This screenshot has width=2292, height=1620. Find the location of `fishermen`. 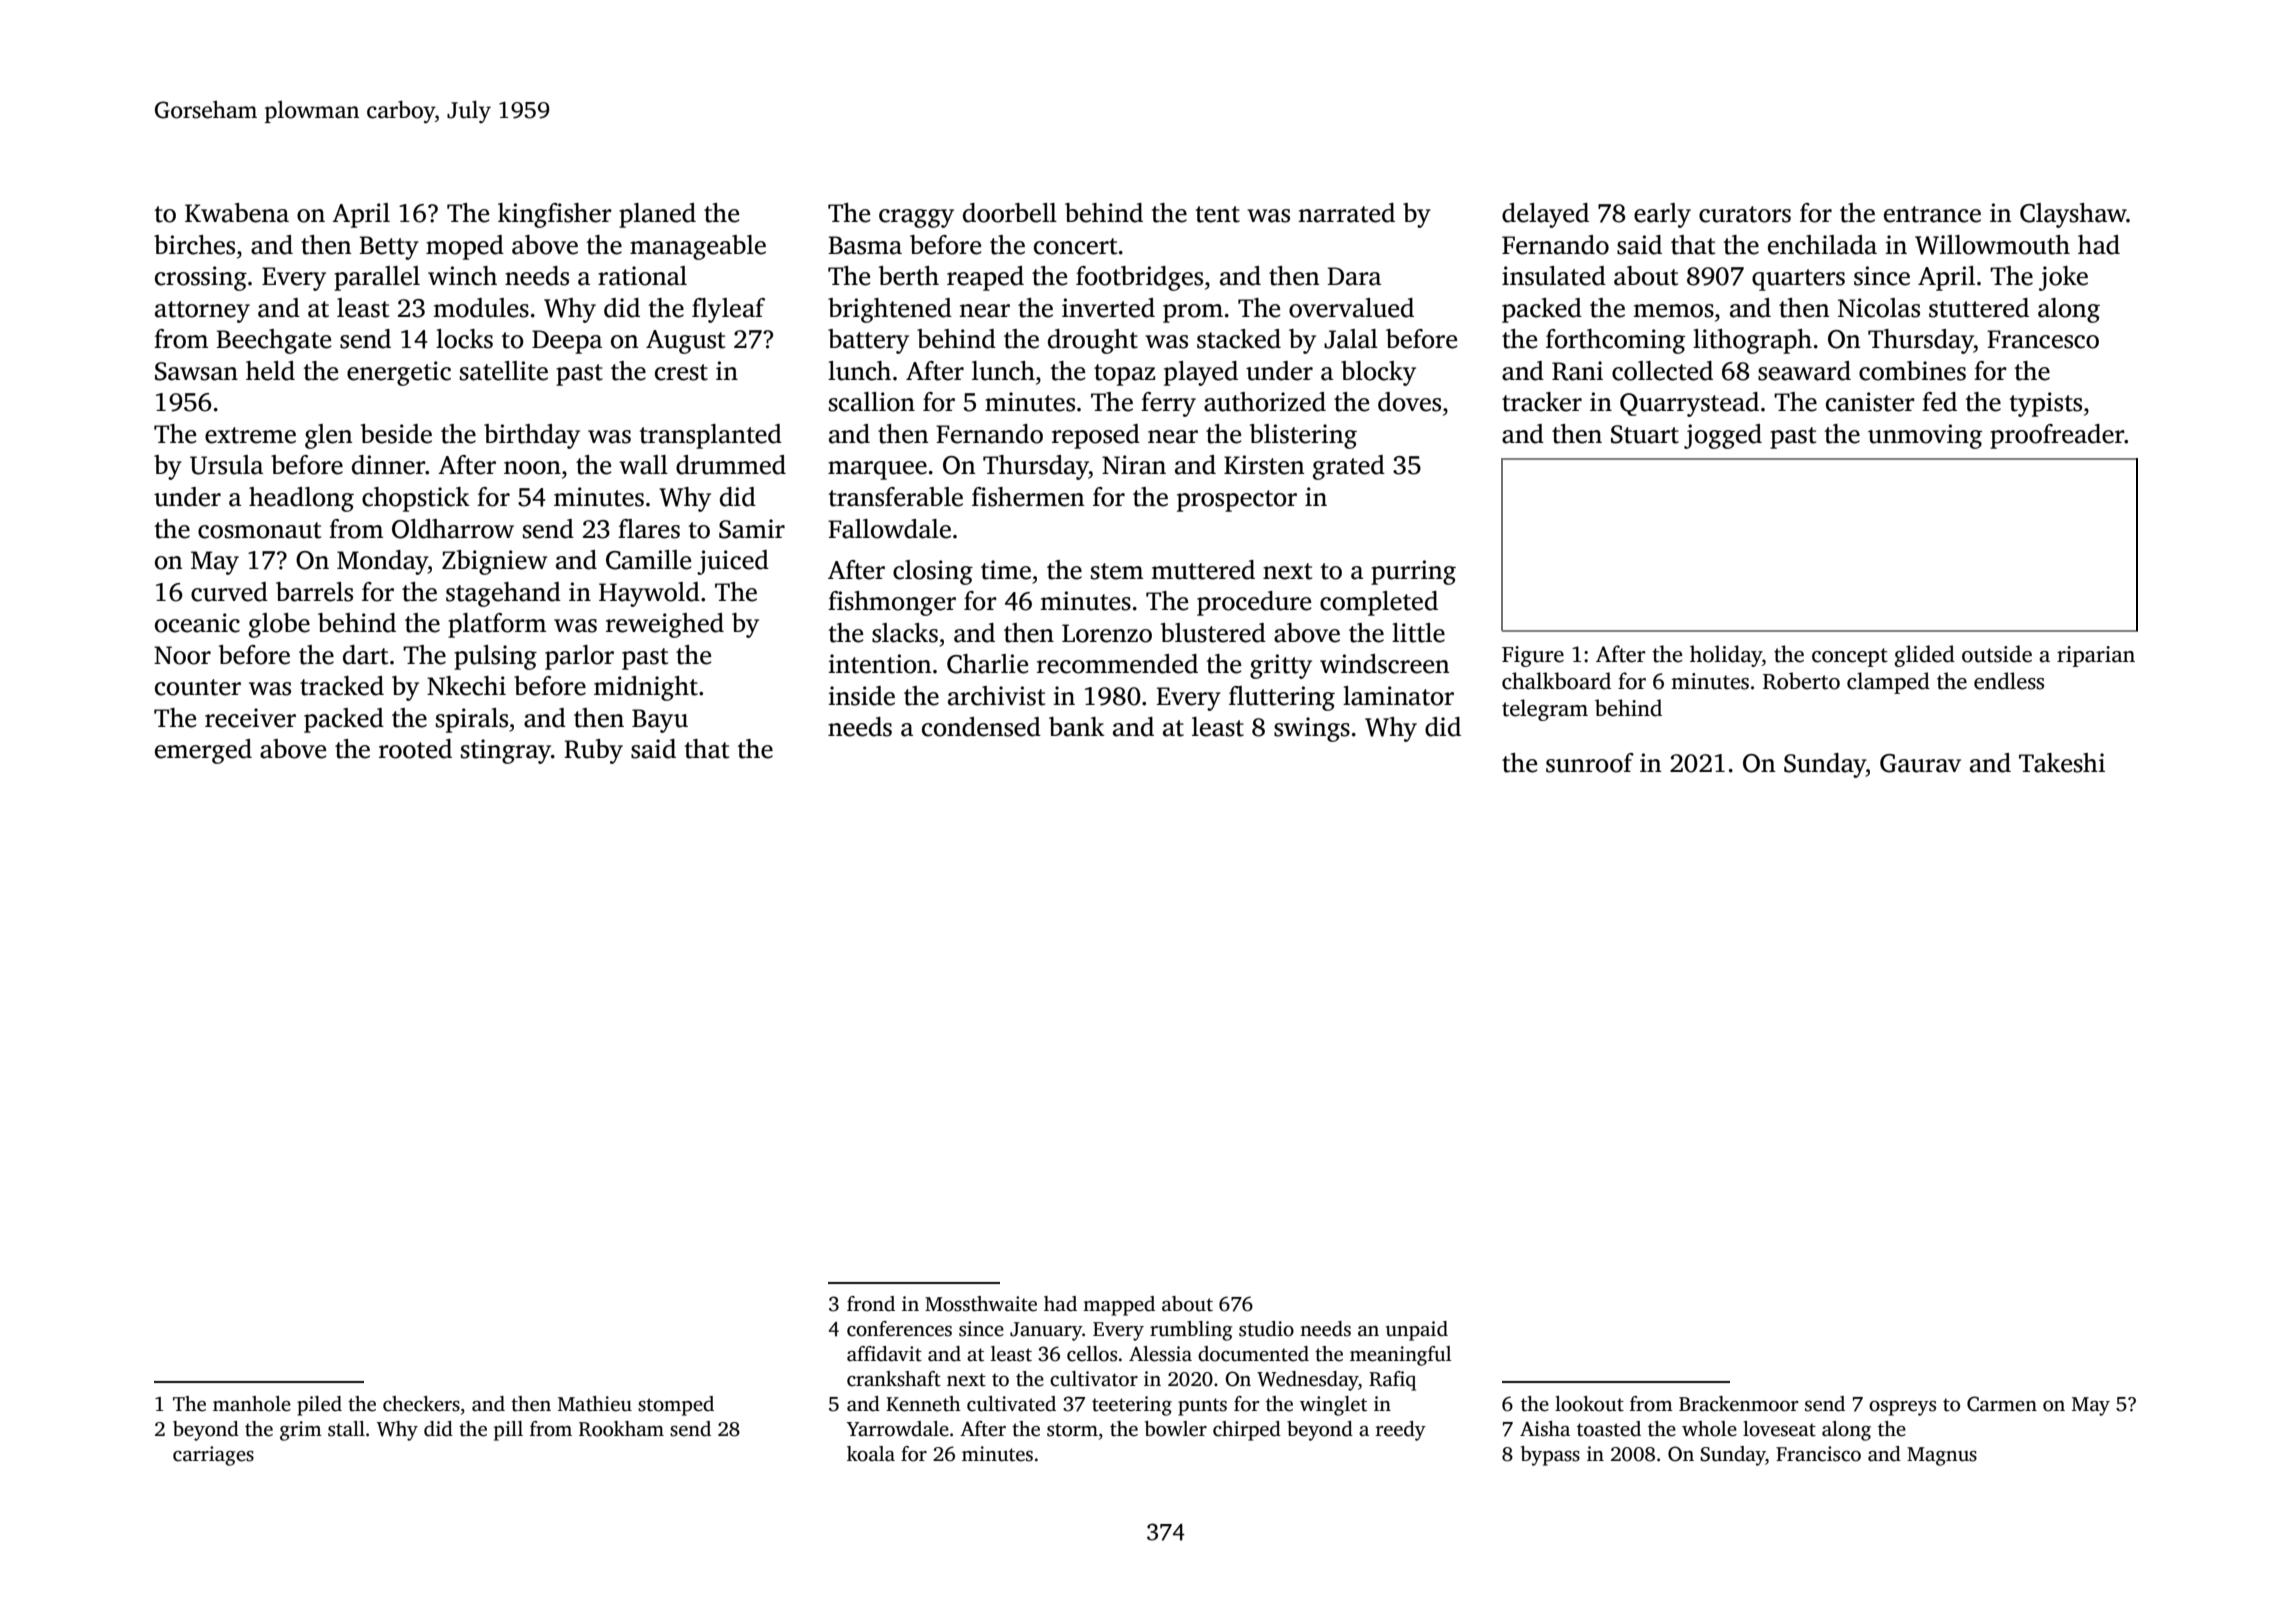

fishermen is located at coordinates (1028, 497).
